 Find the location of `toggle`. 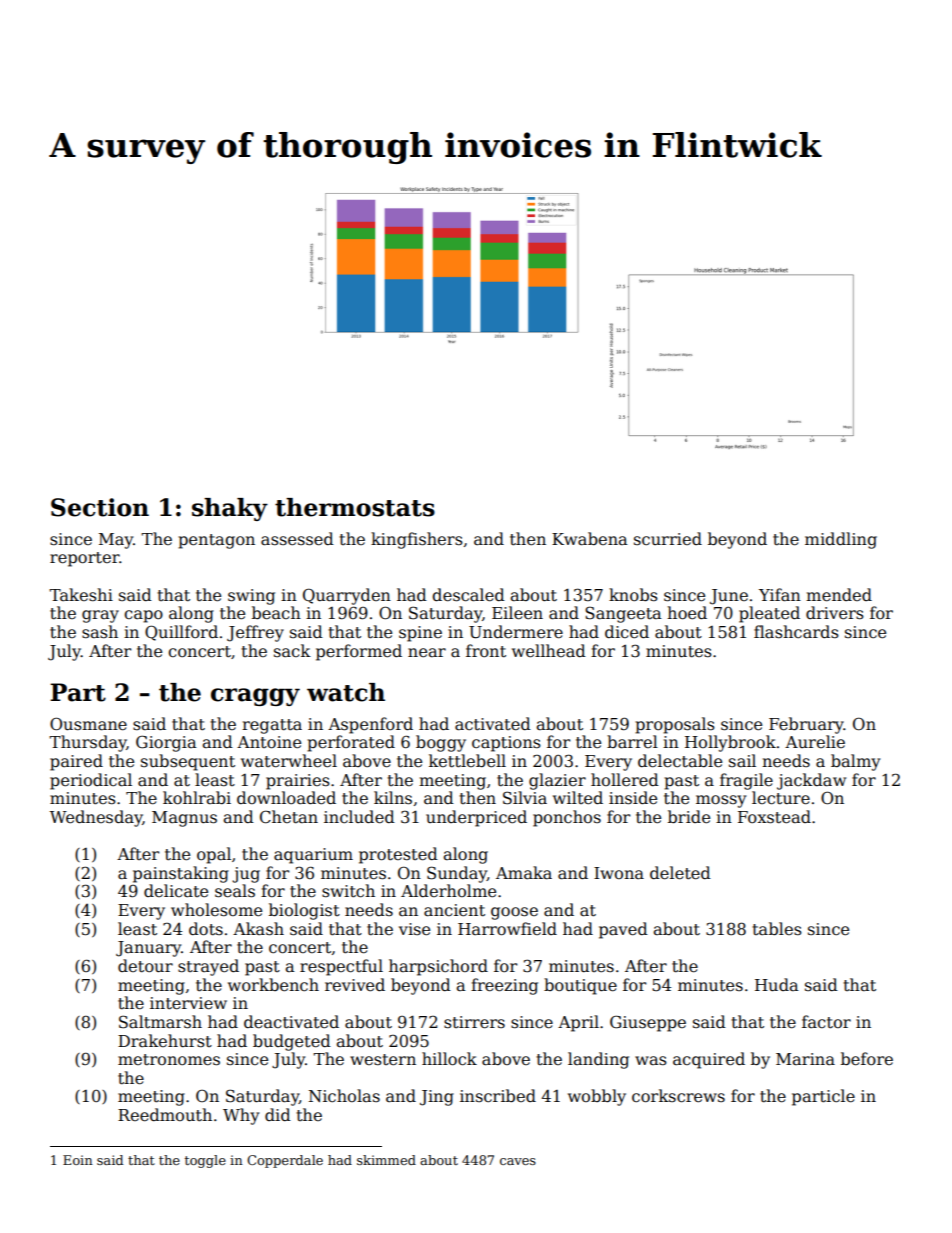

toggle is located at coordinates (205, 1161).
